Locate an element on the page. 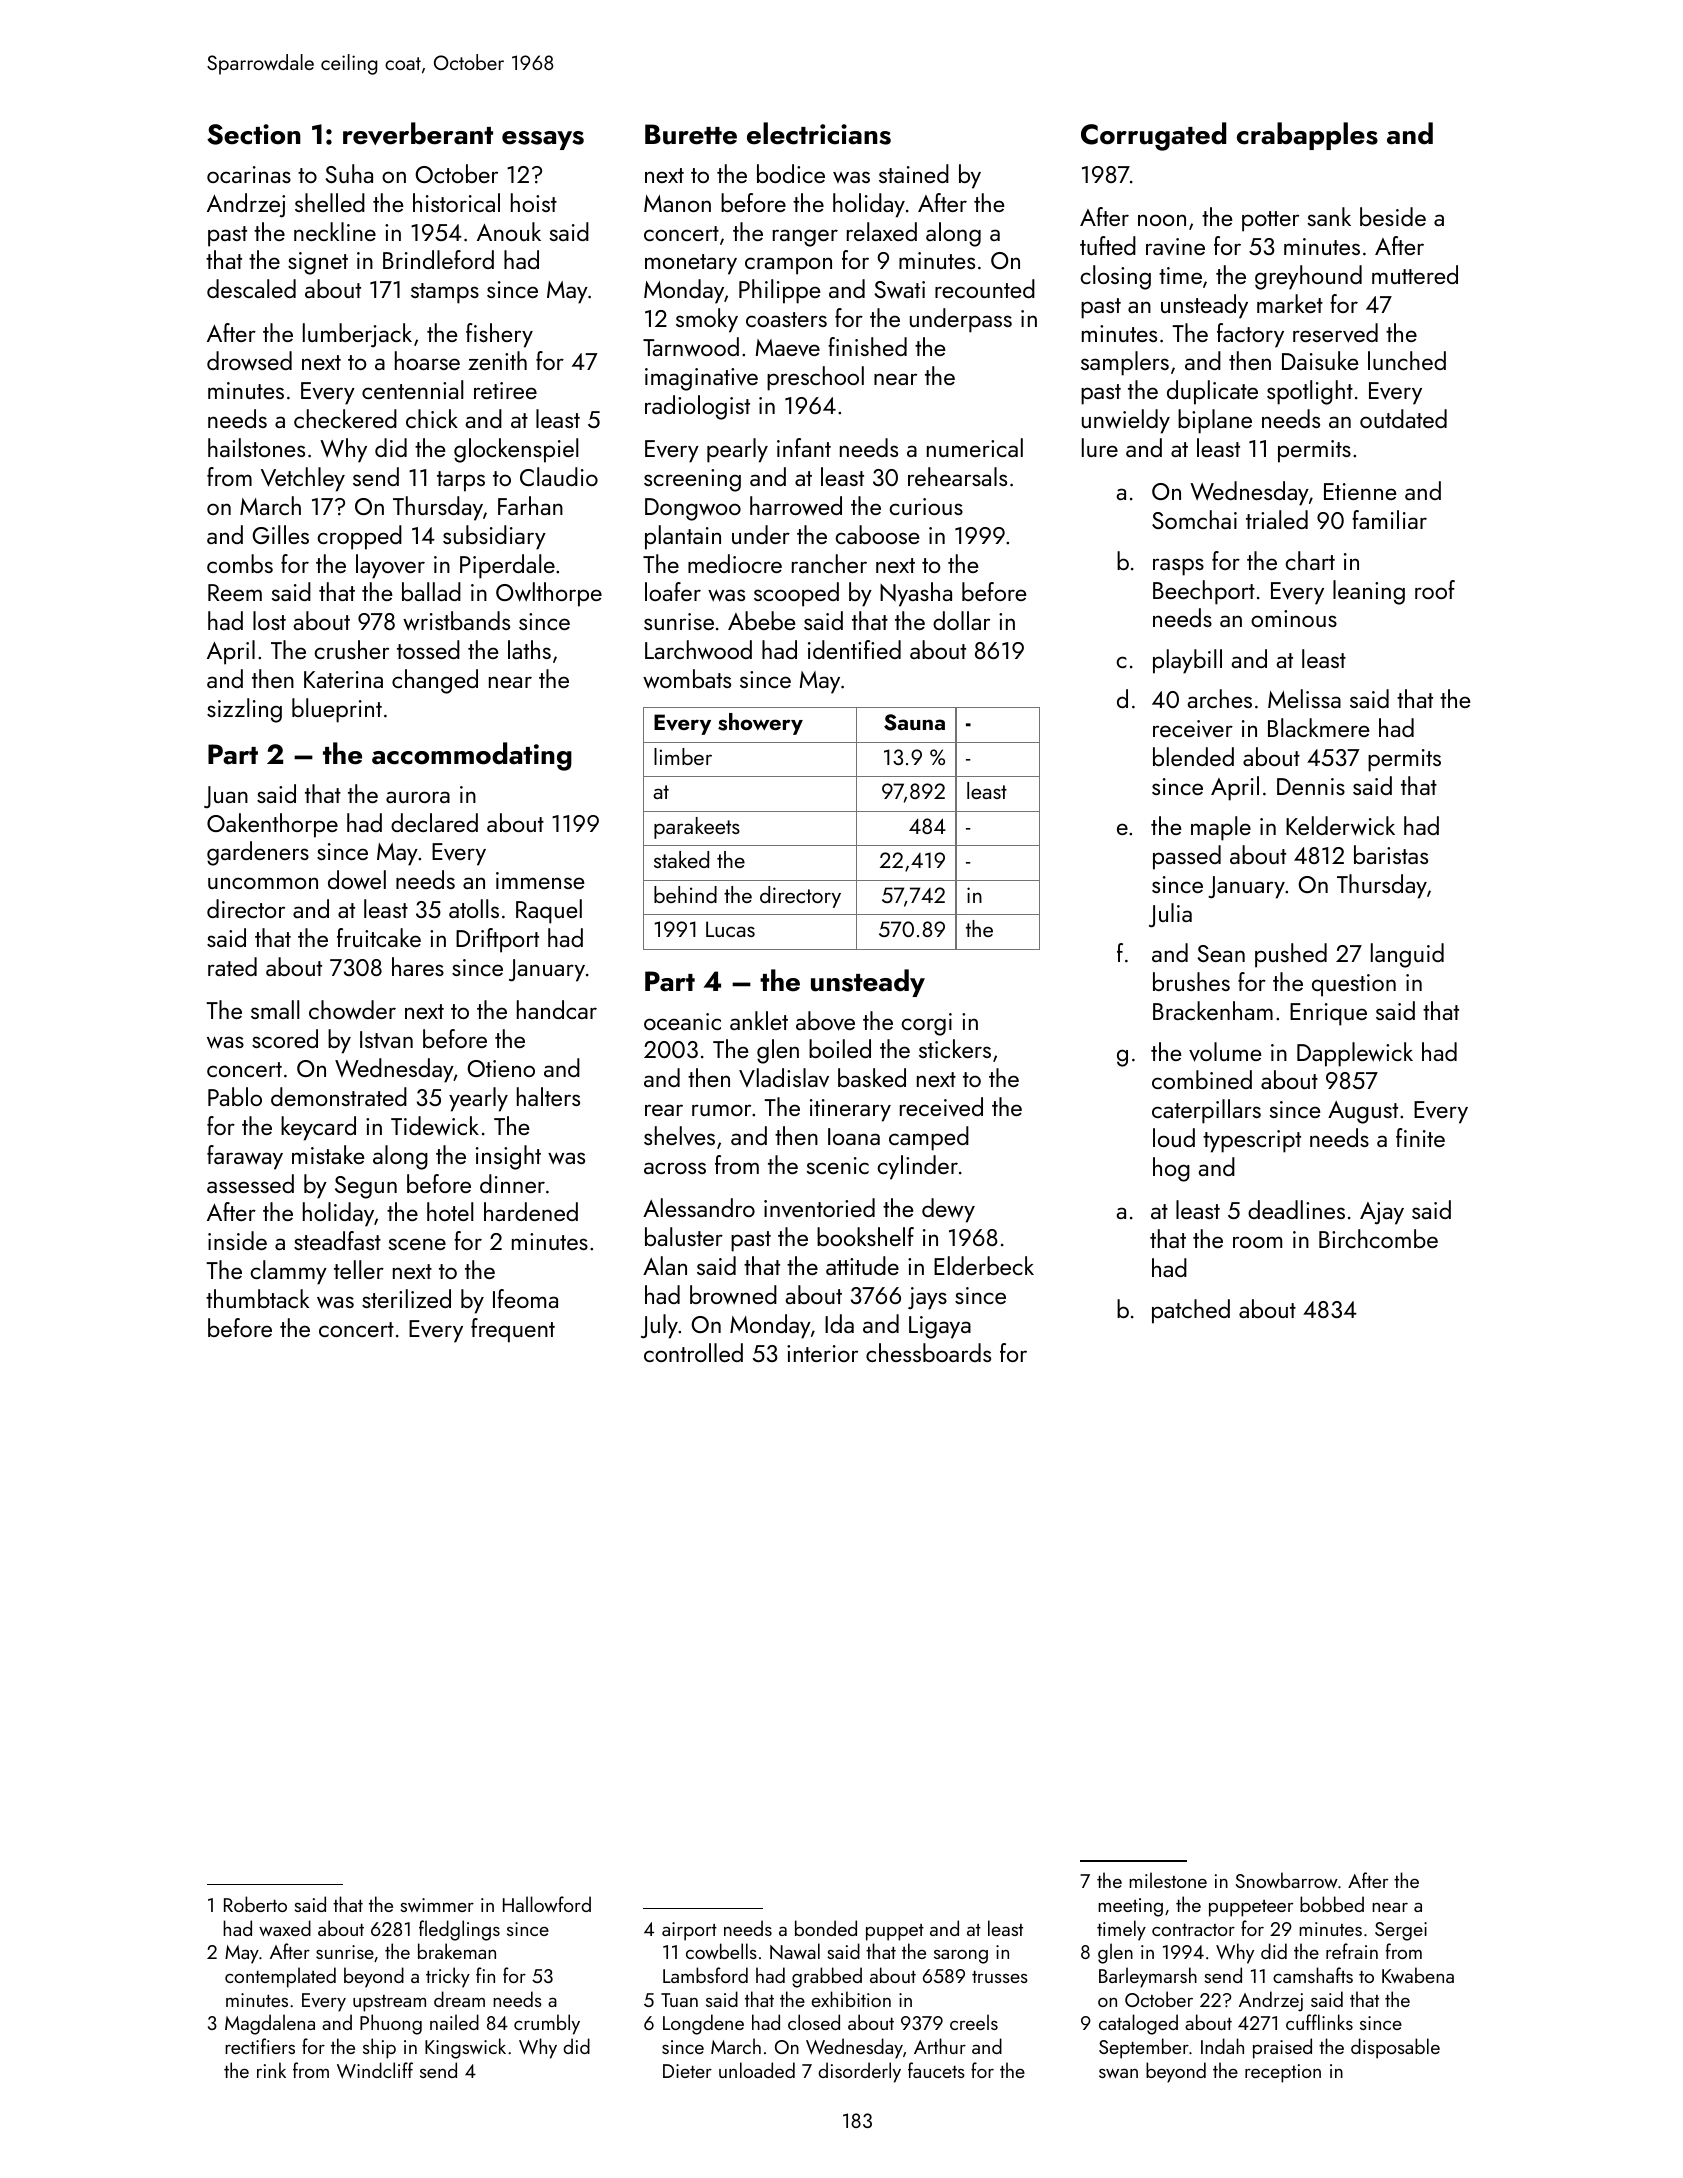 This document has width=1683, height=2178. chessboards is located at coordinates (928, 1352).
